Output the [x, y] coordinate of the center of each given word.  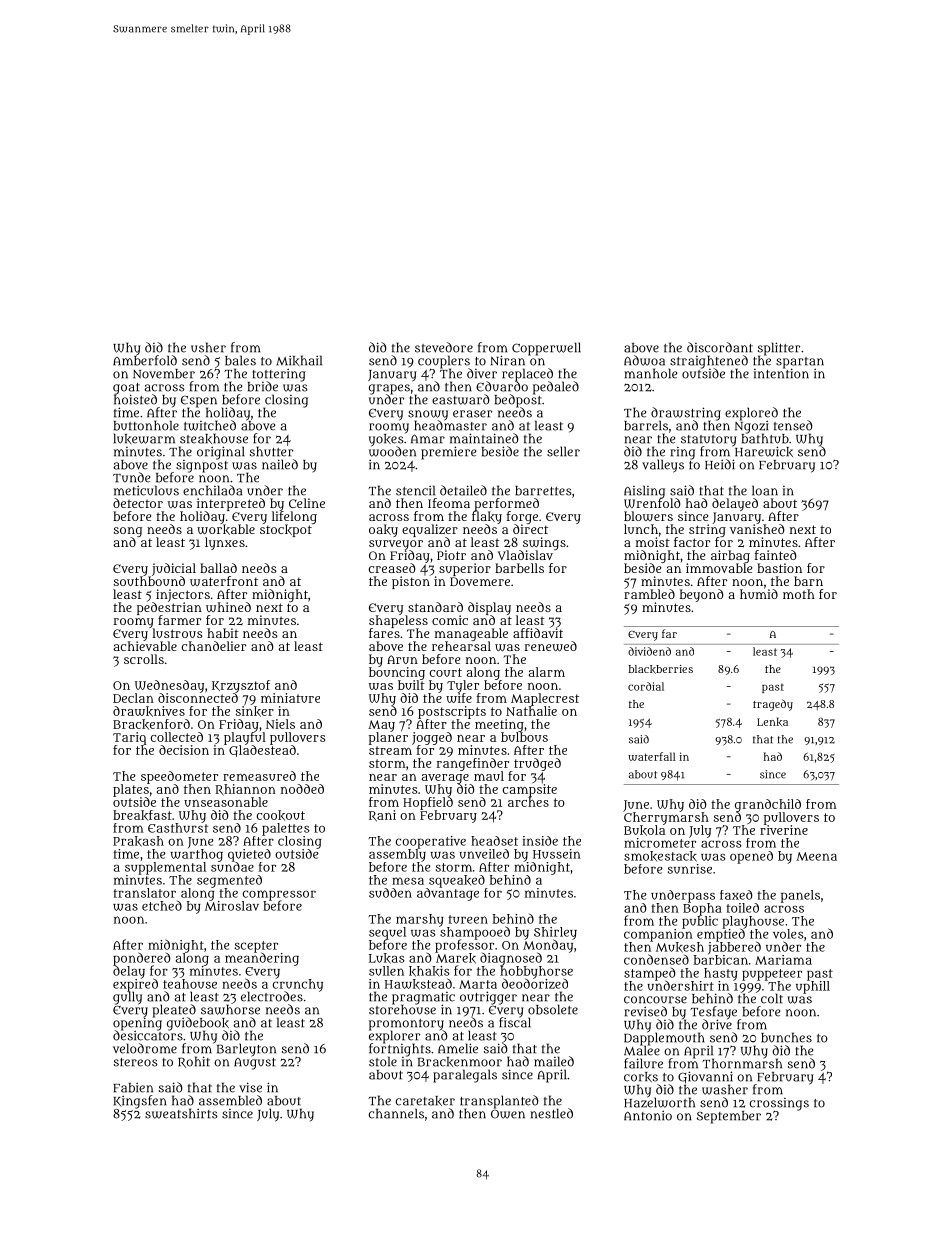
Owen [508, 1114]
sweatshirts [181, 1113]
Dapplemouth [664, 1039]
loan [765, 490]
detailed [463, 490]
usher [208, 347]
